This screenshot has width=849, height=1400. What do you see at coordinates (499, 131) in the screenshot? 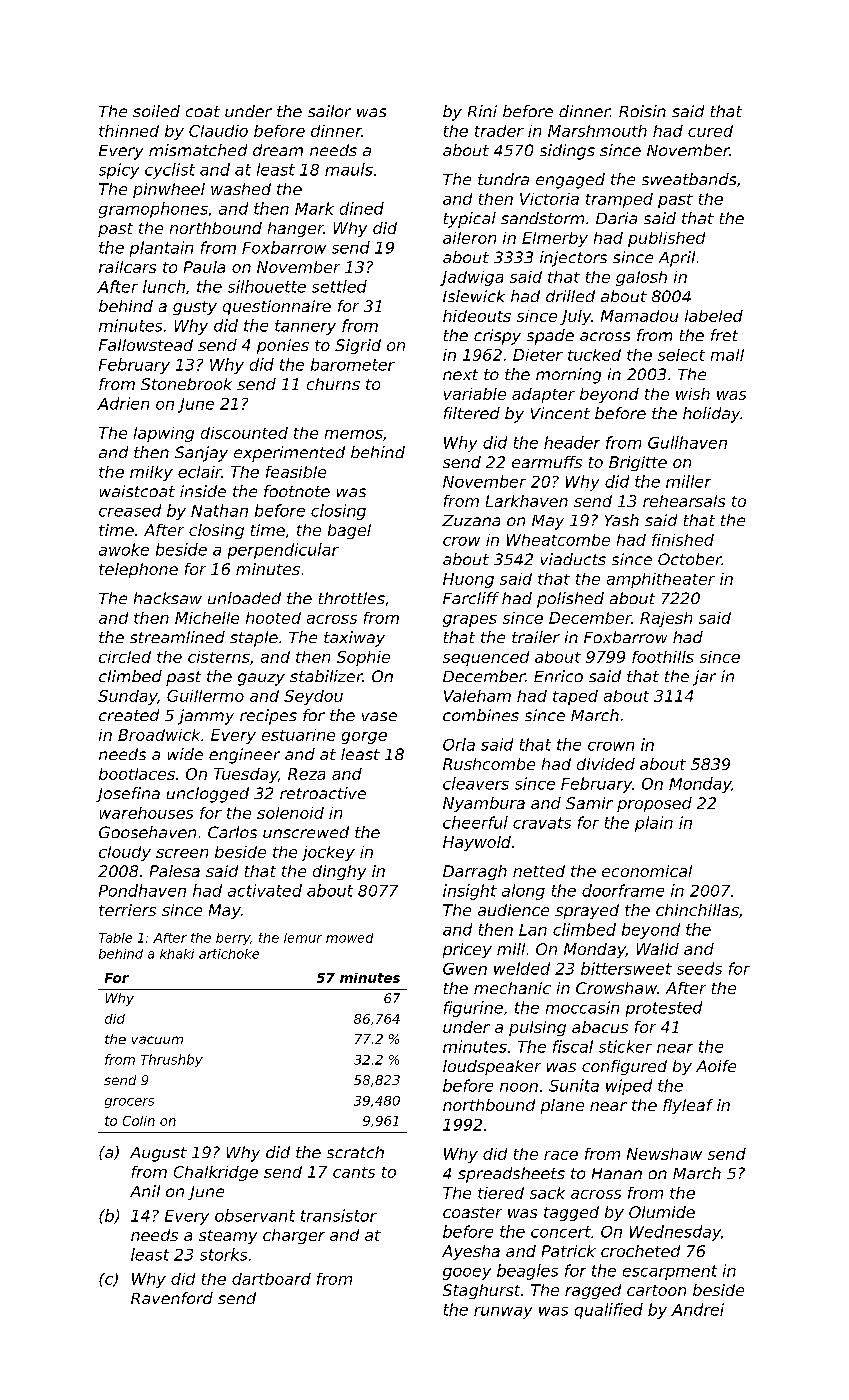
I see `trader` at bounding box center [499, 131].
